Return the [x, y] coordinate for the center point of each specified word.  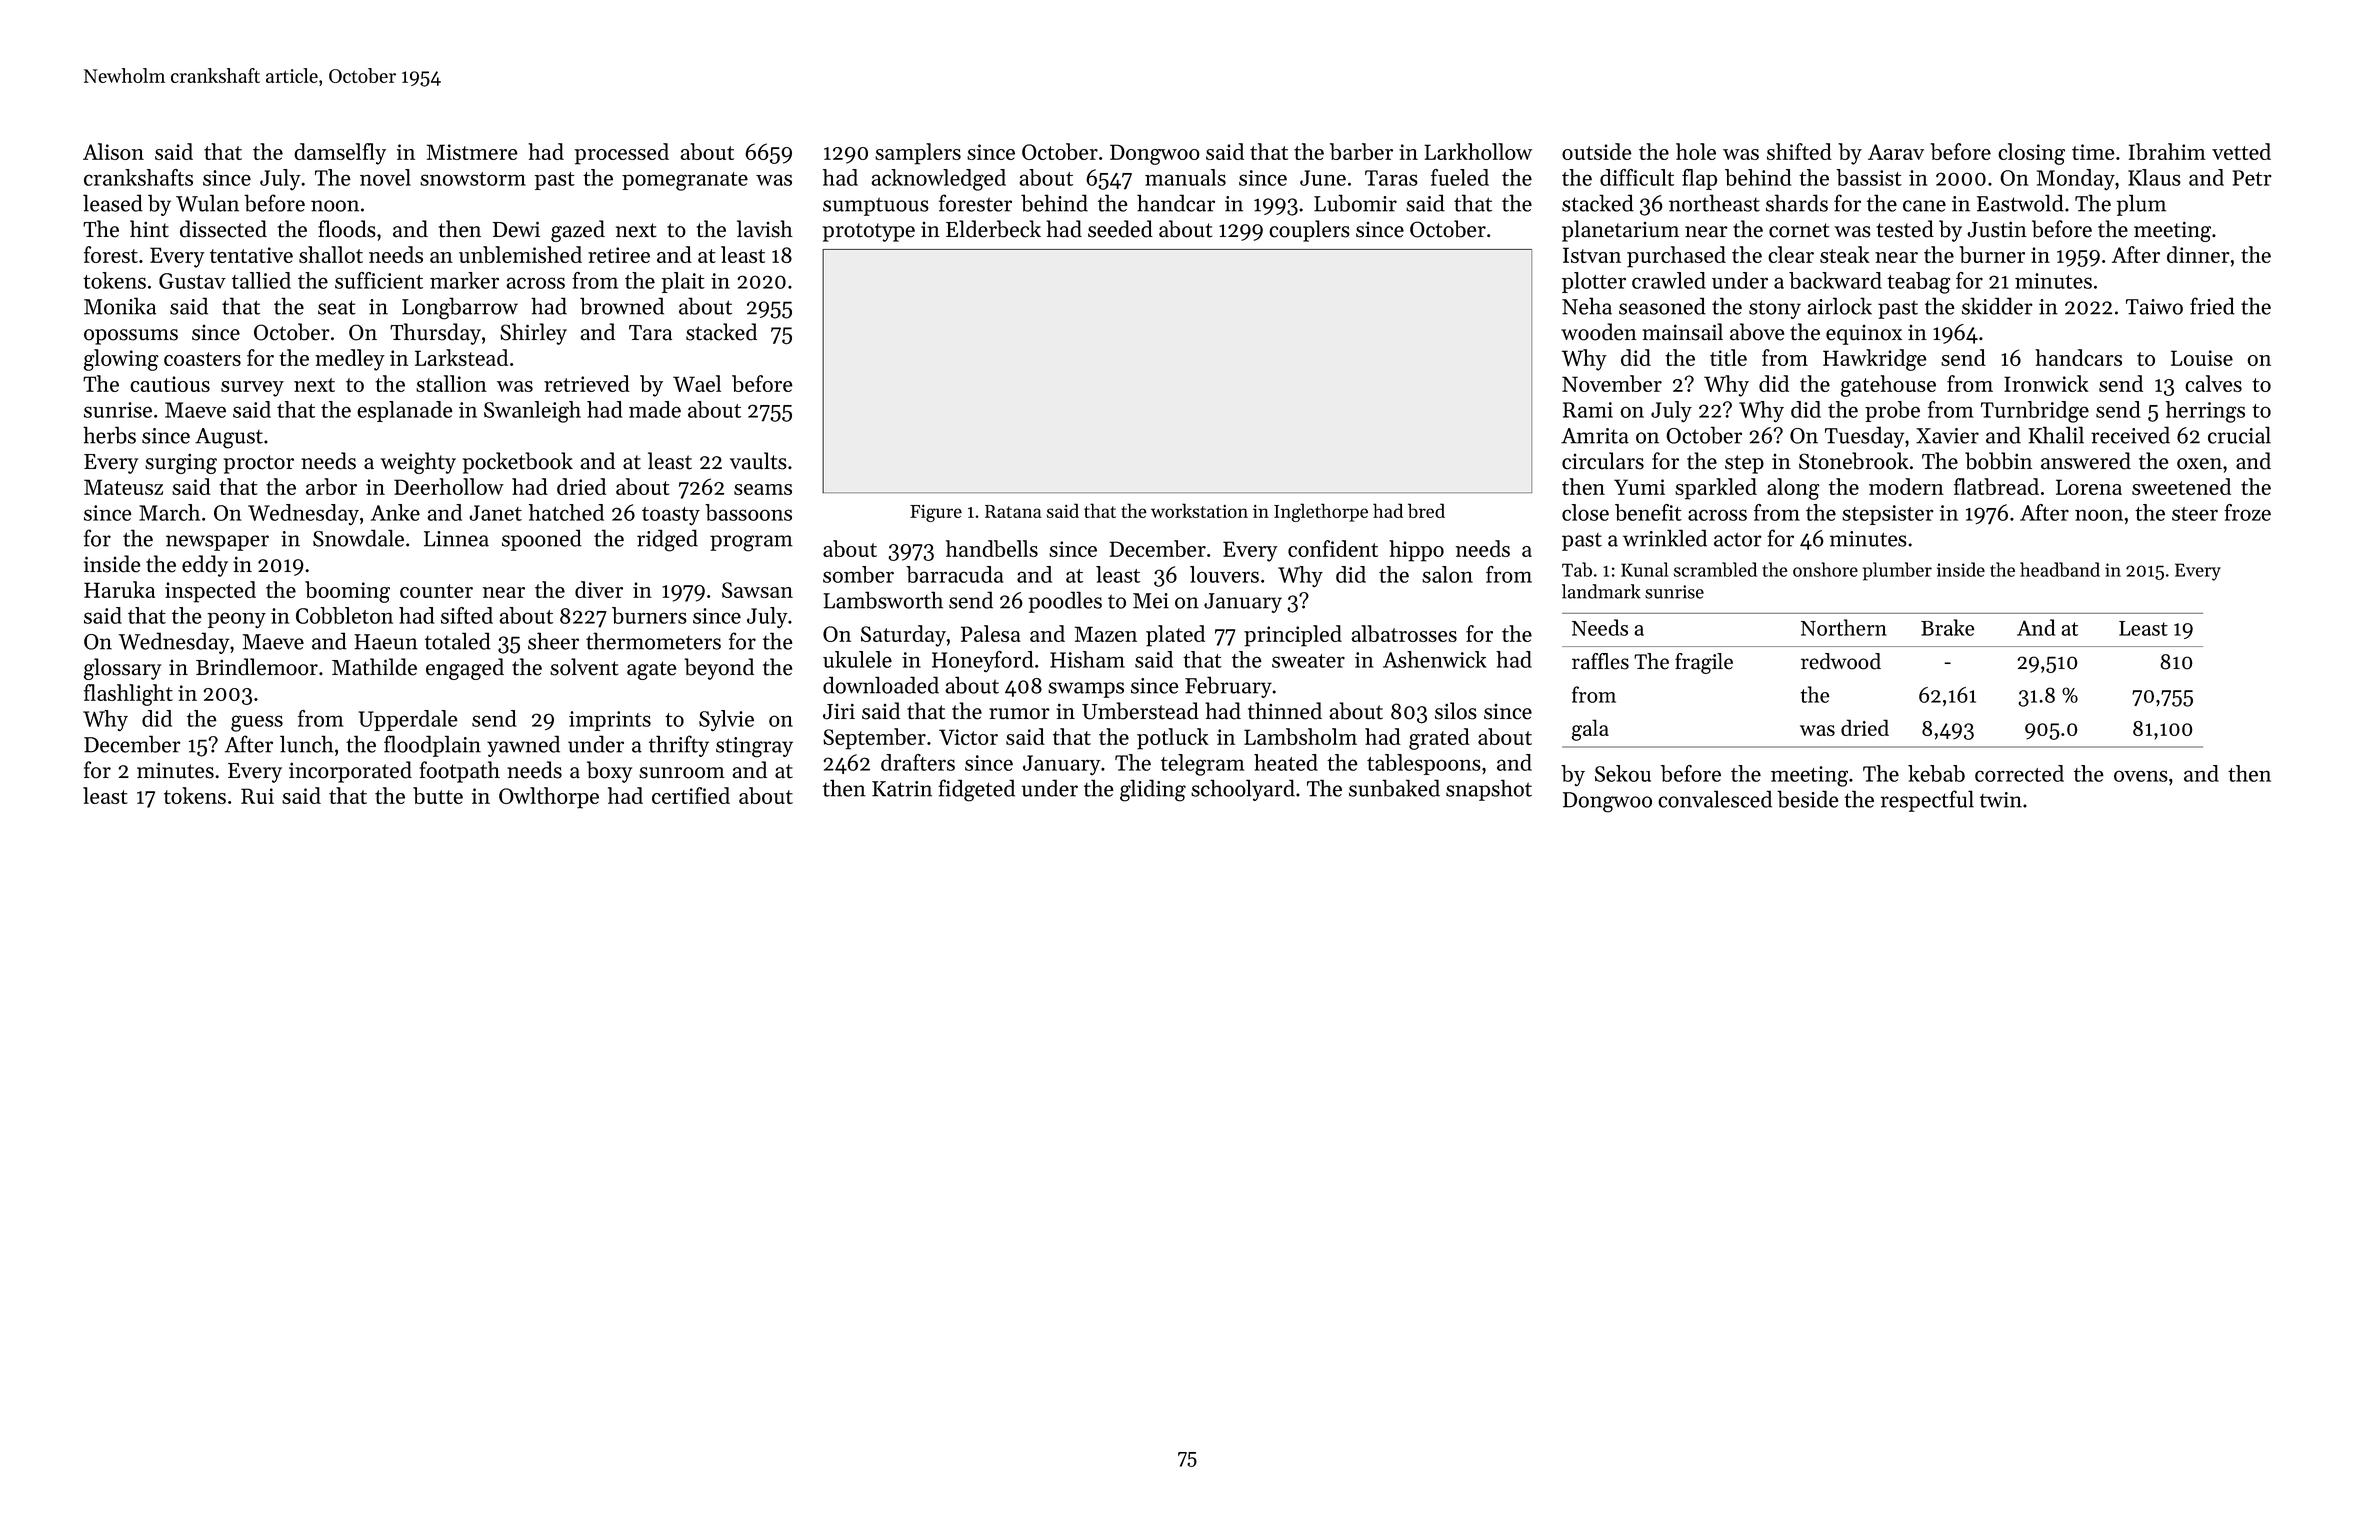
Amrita [1595, 436]
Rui [257, 796]
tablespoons [1424, 764]
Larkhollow [1478, 151]
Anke [395, 512]
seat [337, 307]
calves [2213, 383]
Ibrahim [2167, 151]
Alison [113, 151]
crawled [1669, 280]
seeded [1120, 229]
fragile [1704, 663]
